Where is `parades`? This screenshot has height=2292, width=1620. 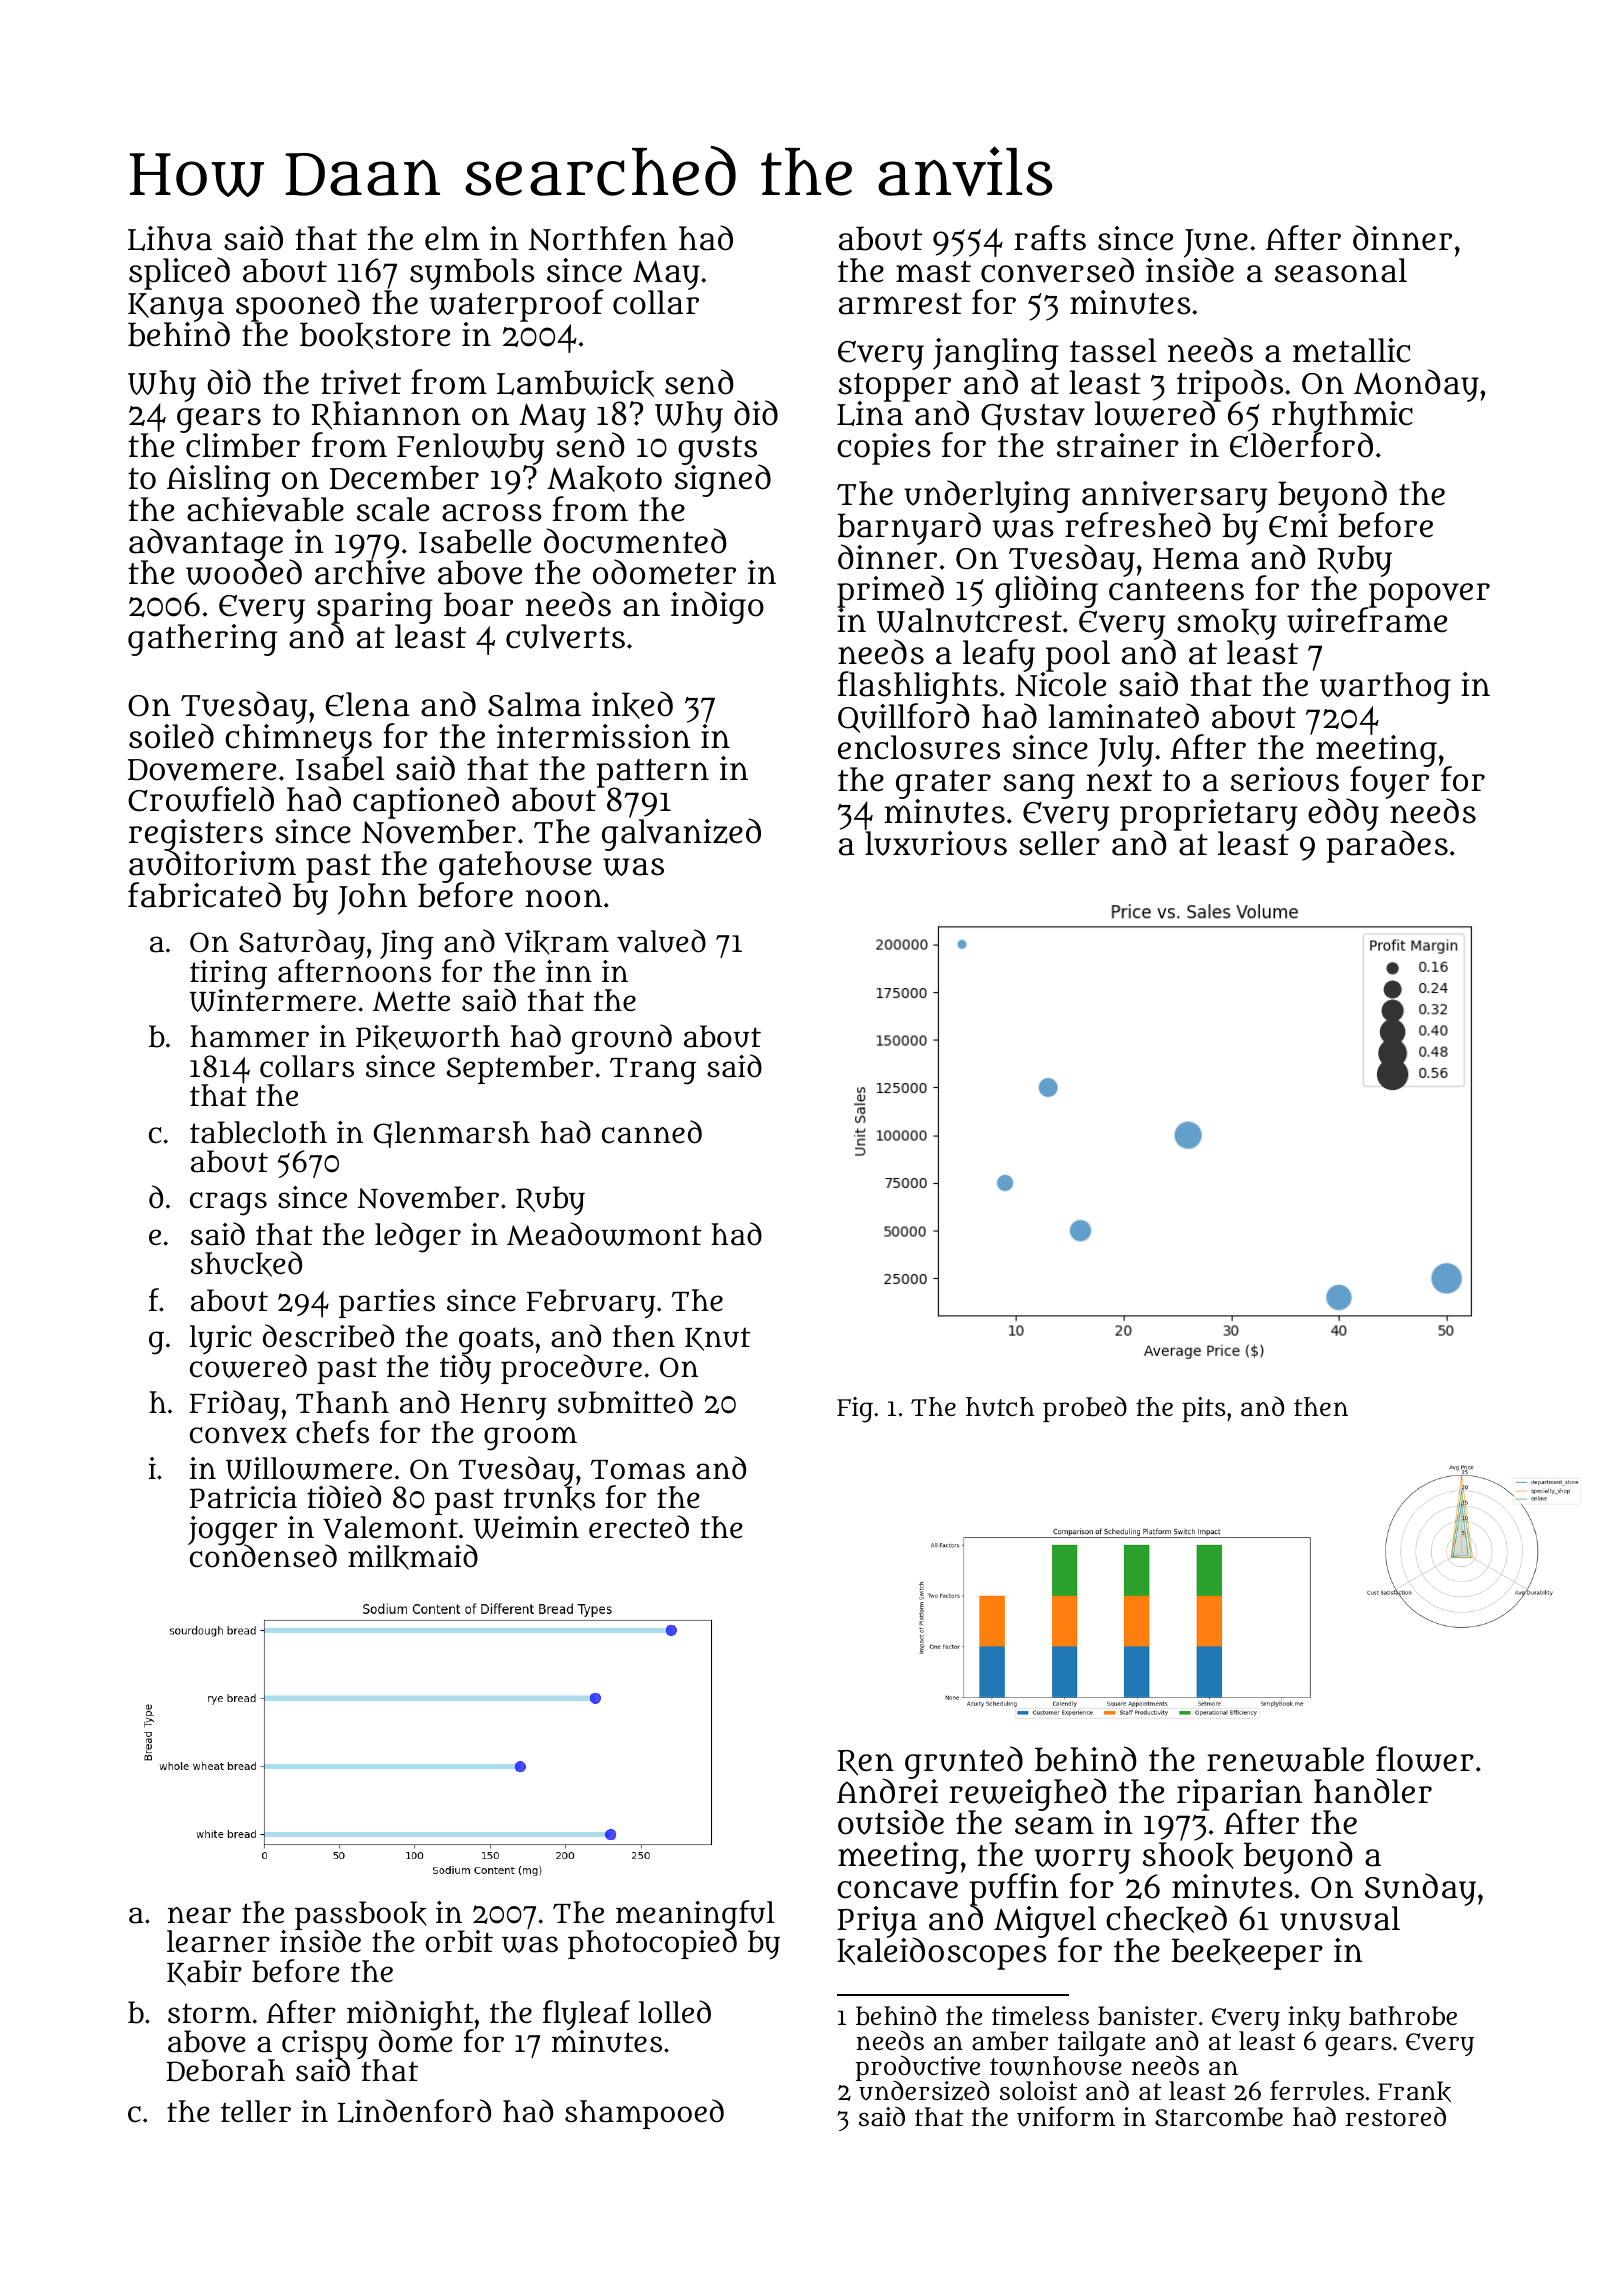 parades is located at coordinates (1387, 847).
